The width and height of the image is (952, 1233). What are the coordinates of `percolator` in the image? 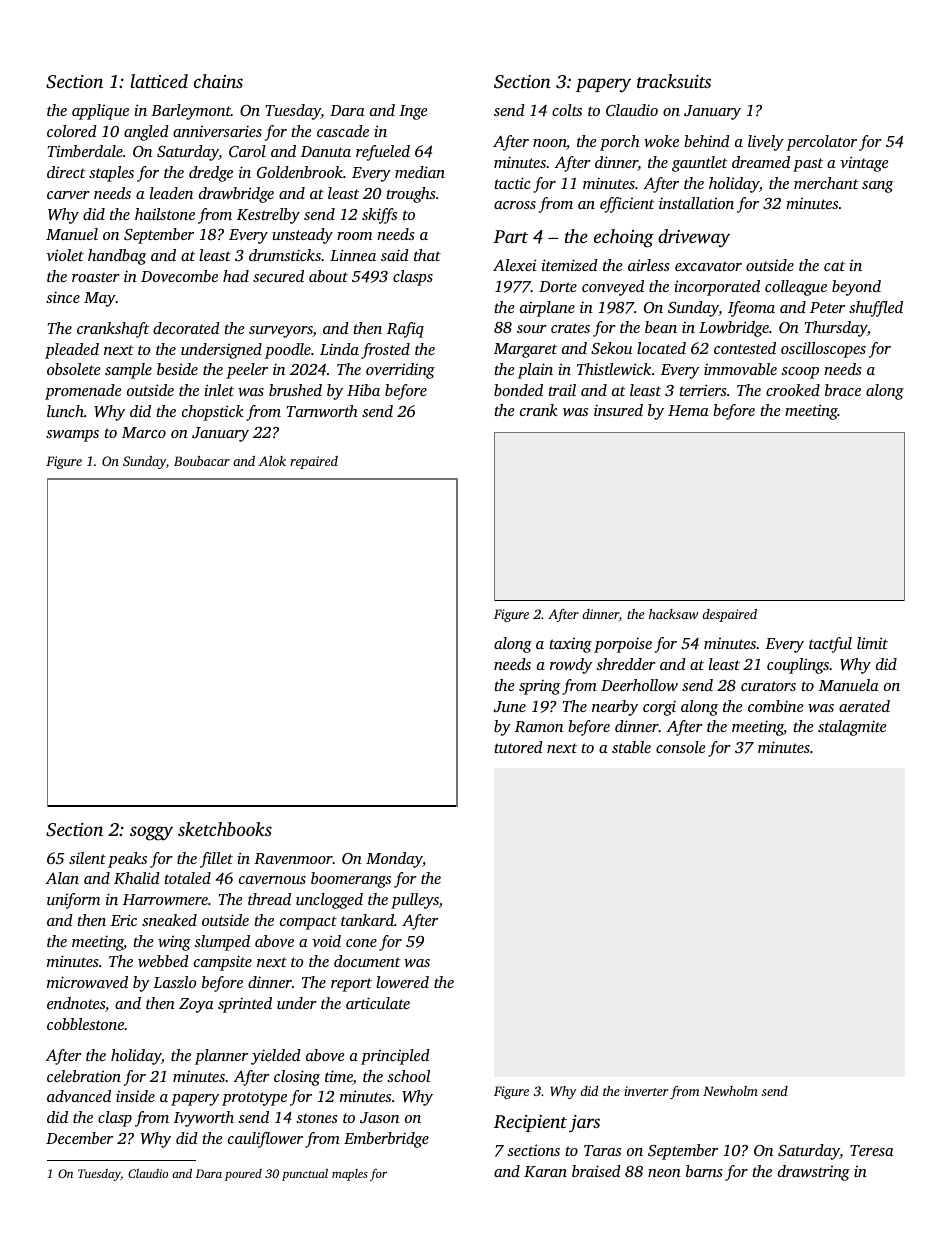 It's located at (821, 143).
